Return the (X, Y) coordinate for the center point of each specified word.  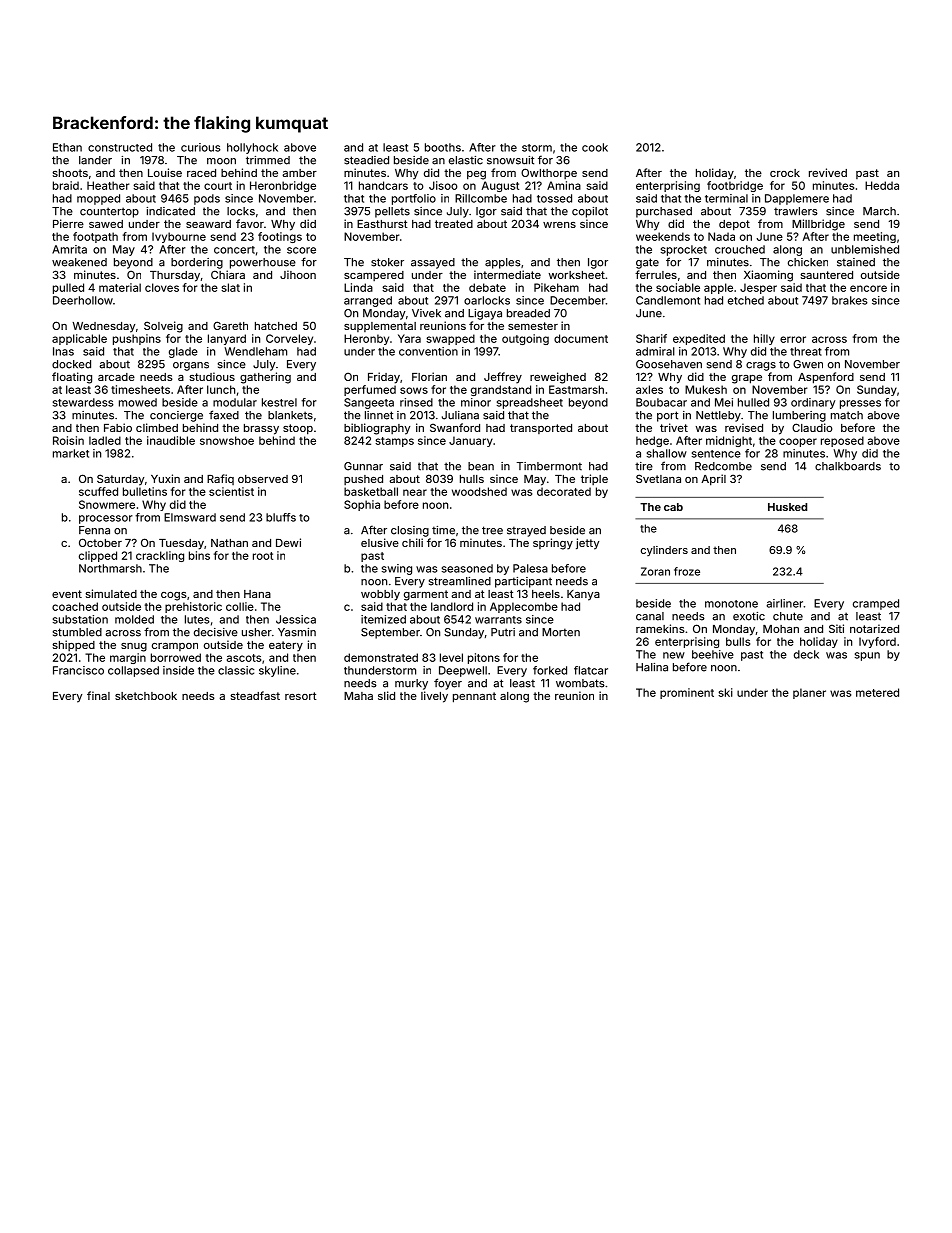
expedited (699, 339)
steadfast (255, 695)
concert (234, 250)
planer (809, 693)
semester (533, 326)
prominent (687, 693)
